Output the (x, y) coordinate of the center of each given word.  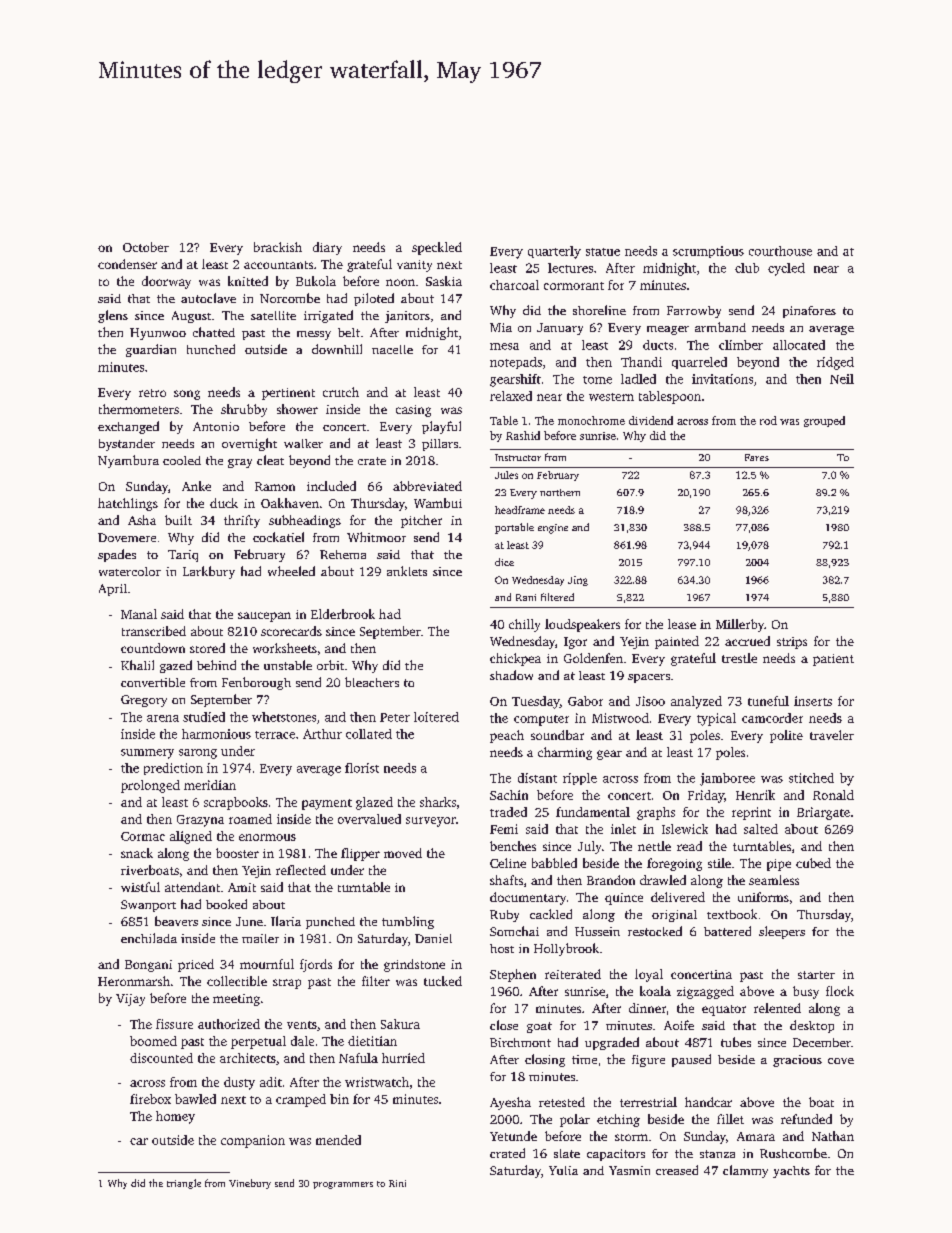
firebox (150, 1099)
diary (327, 248)
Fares (757, 457)
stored (207, 648)
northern (560, 492)
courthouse (780, 251)
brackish (278, 247)
